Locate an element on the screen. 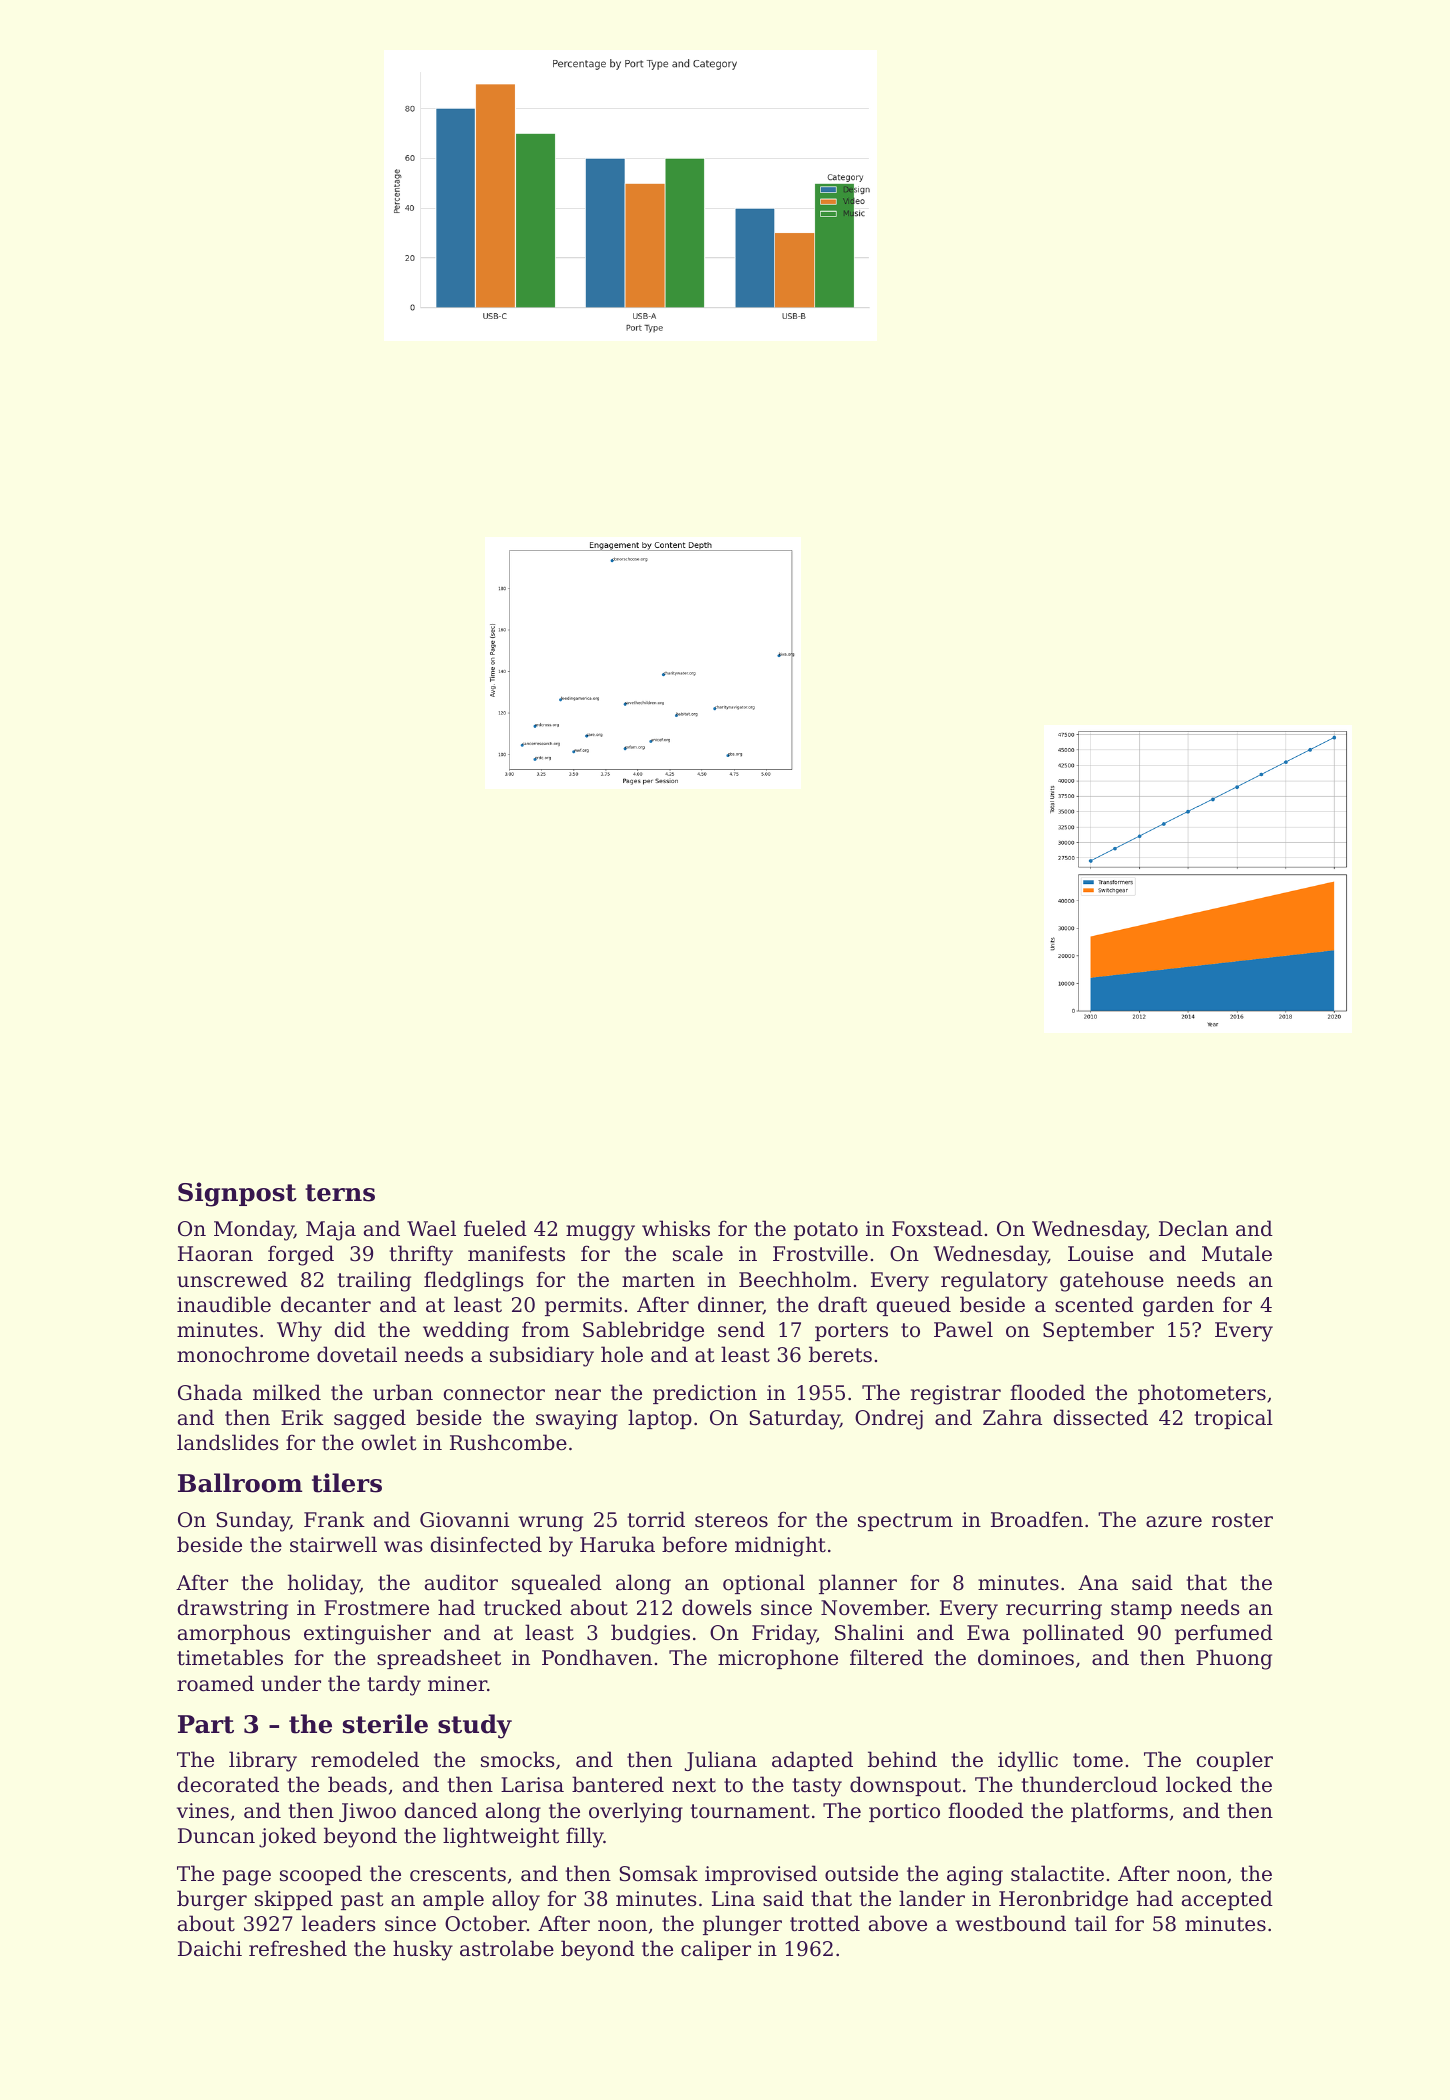 This screenshot has height=2100, width=1450. Pondhaven is located at coordinates (597, 1657).
